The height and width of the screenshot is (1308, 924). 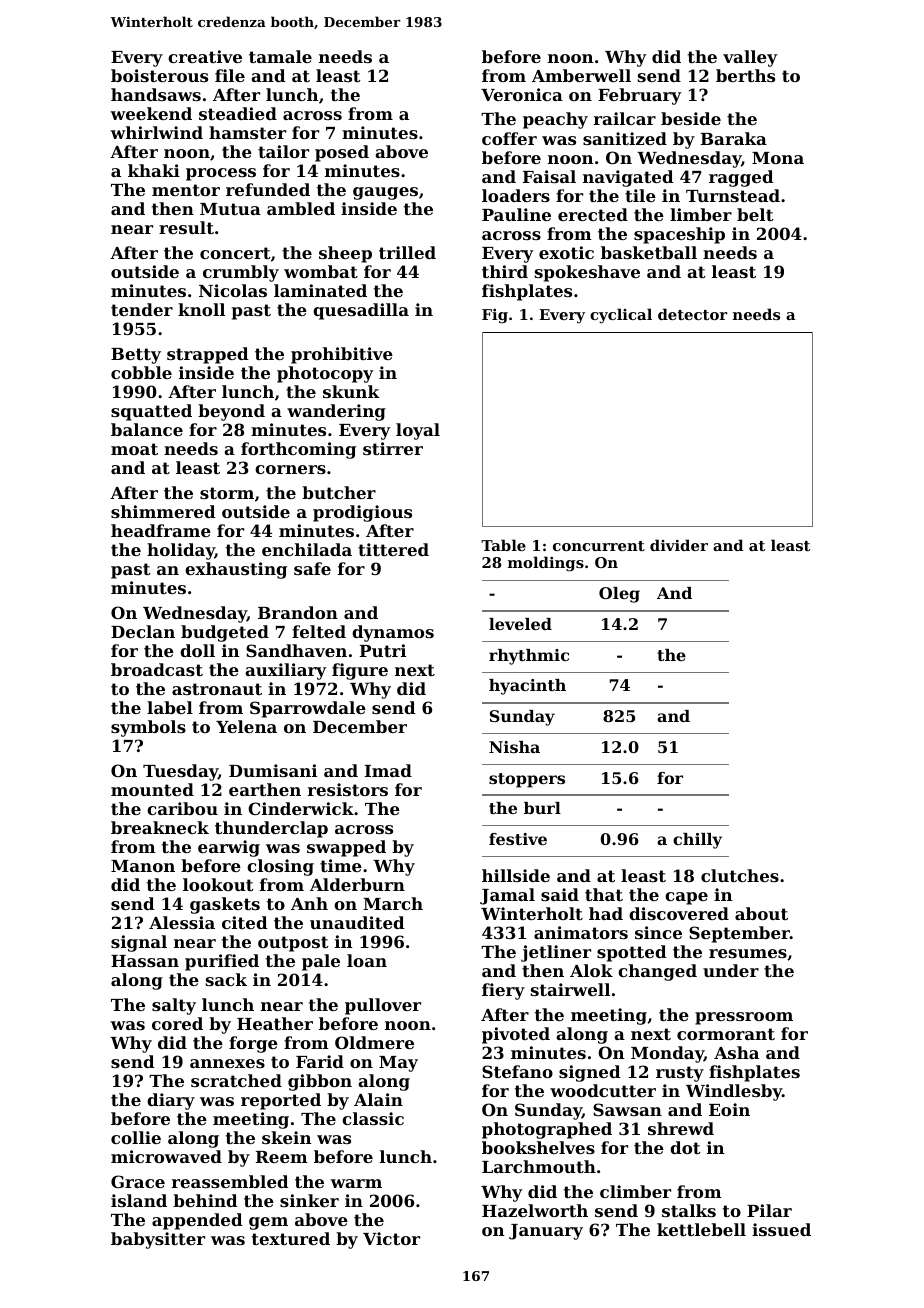 I want to click on chilly, so click(x=697, y=841).
